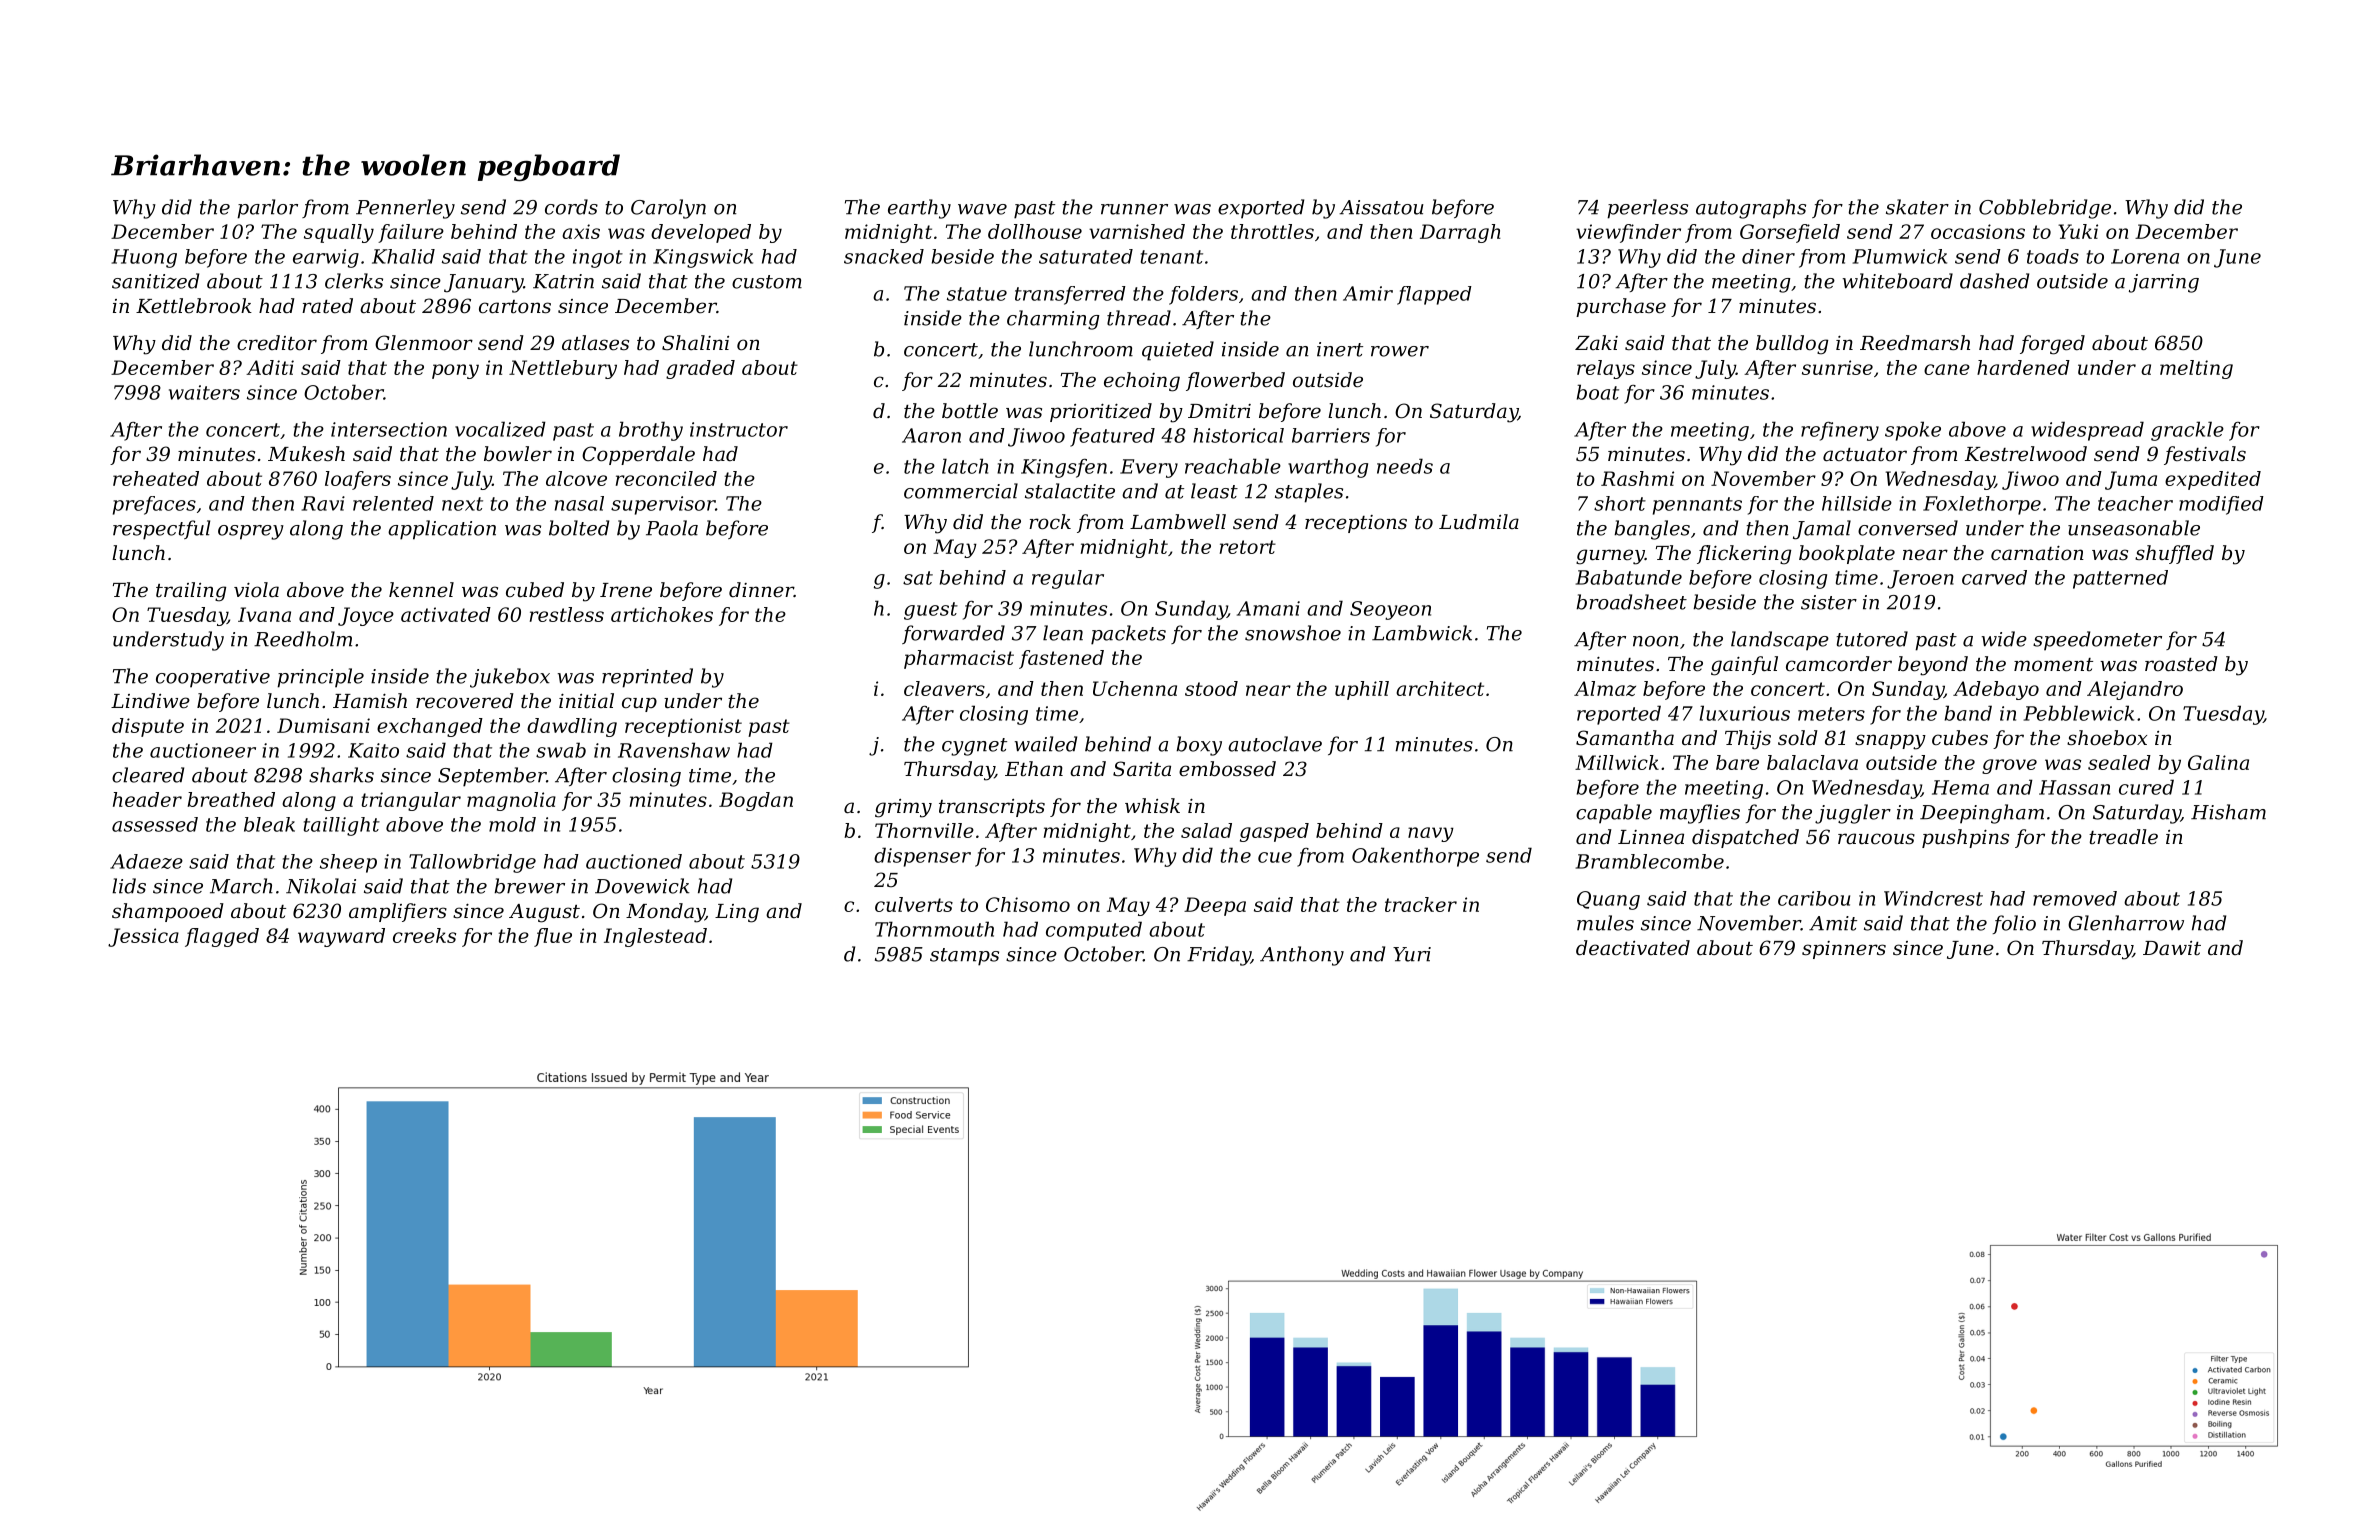 The width and height of the image is (2380, 1540). I want to click on Jessica, so click(143, 937).
